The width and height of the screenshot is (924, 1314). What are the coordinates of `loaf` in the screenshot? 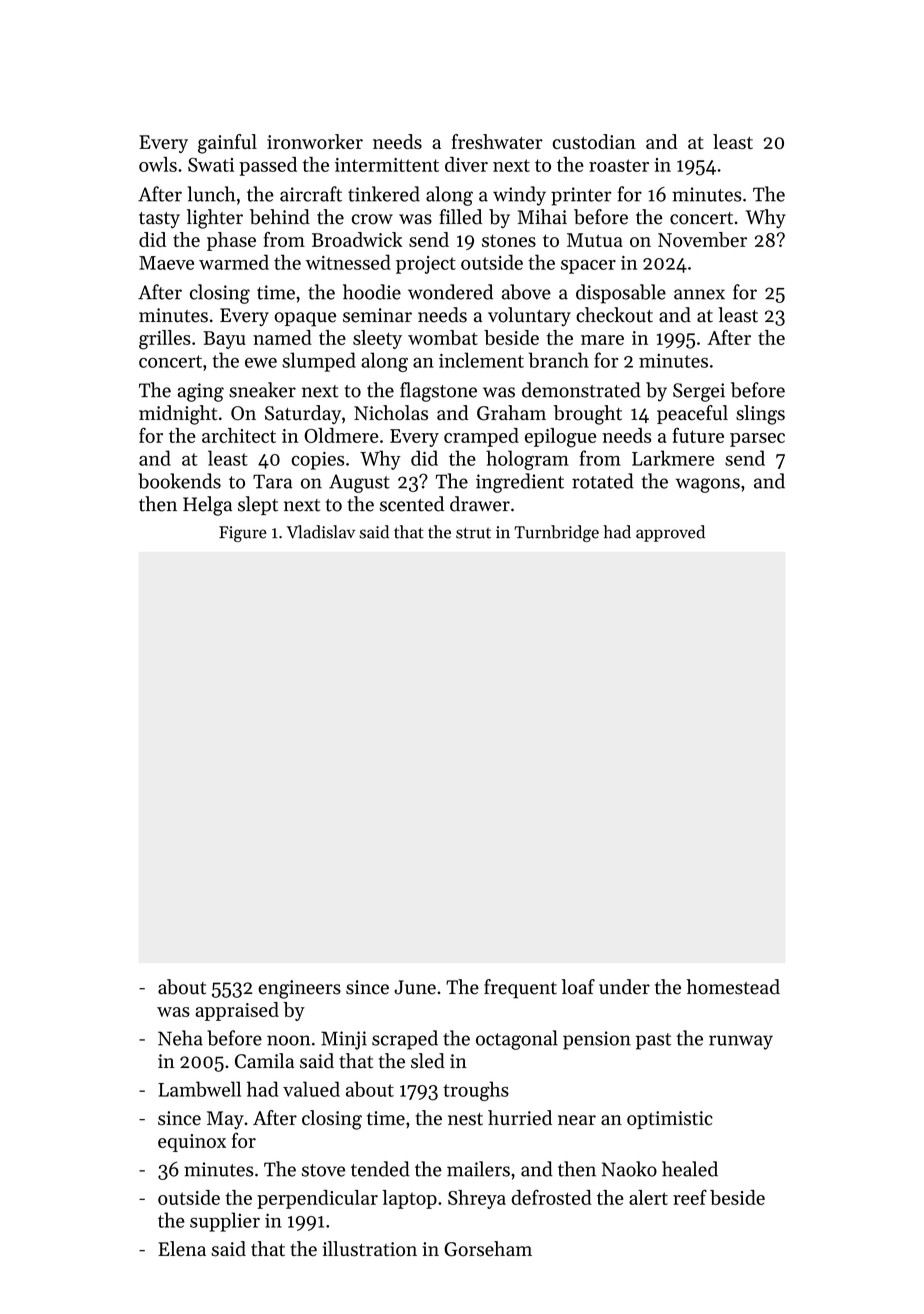 It's located at (578, 987).
